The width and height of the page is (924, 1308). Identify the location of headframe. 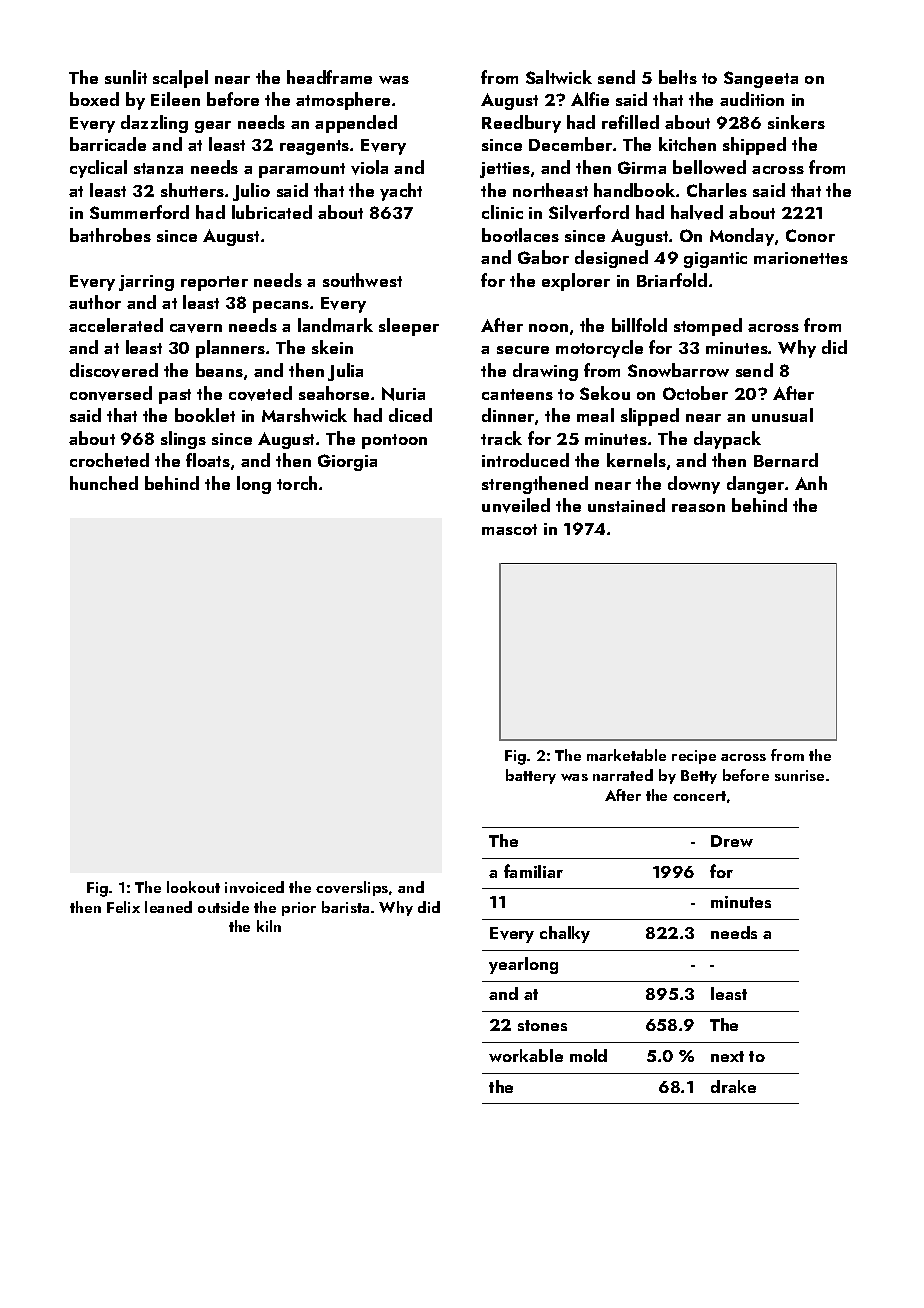
(329, 77).
